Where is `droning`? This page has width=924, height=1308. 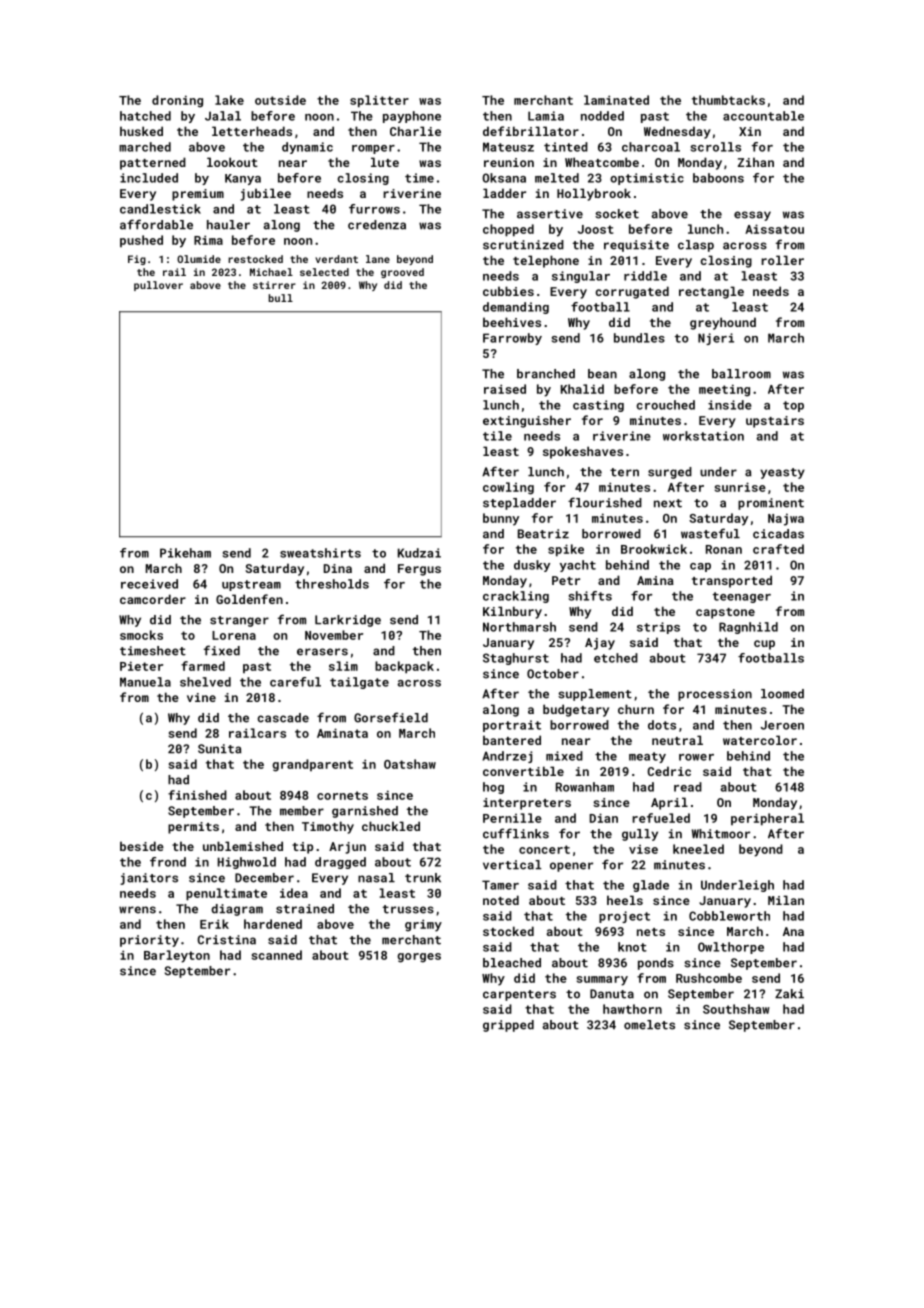 droning is located at coordinates (177, 101).
